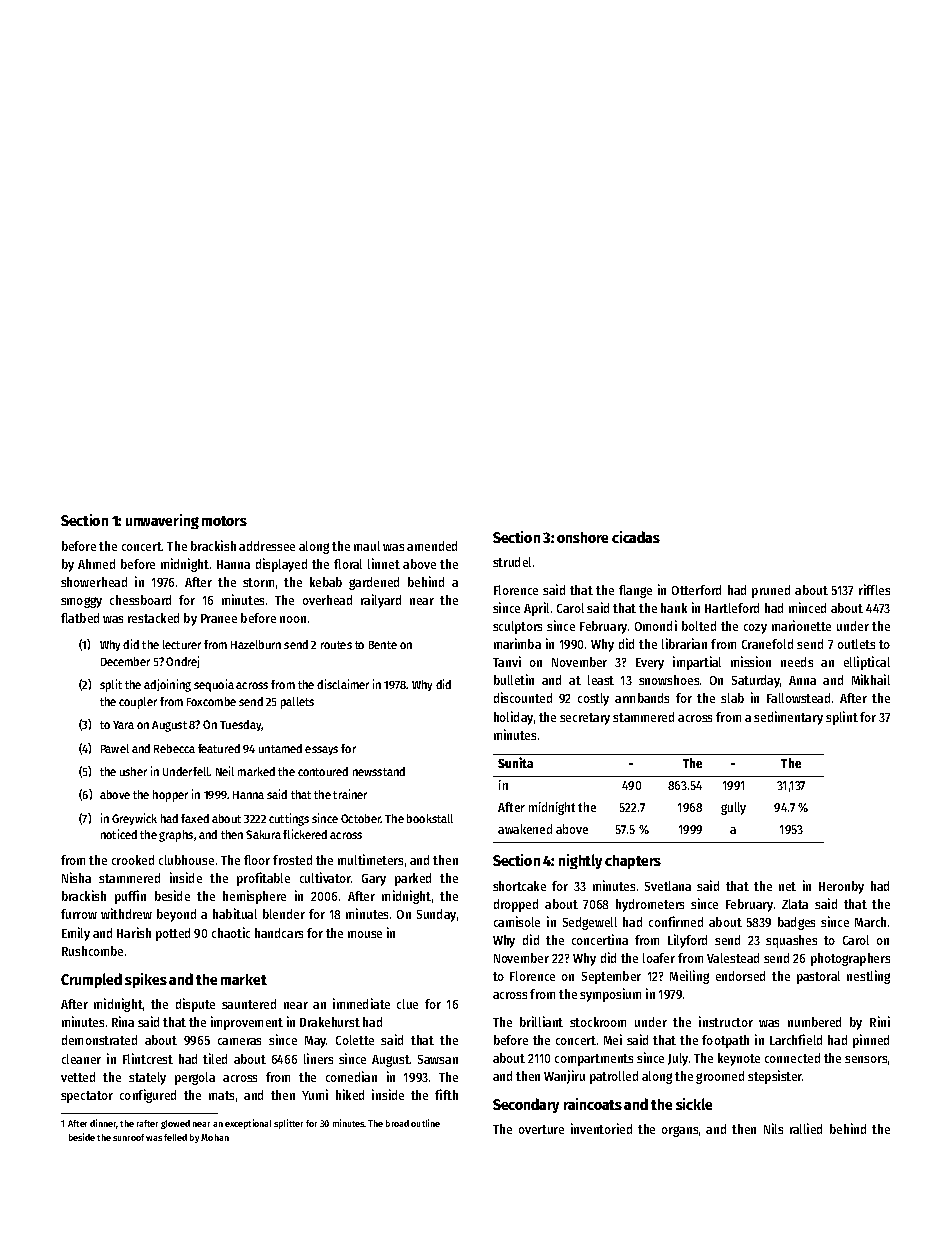 The height and width of the page is (1233, 952). What do you see at coordinates (507, 661) in the page?
I see `Tanvi` at bounding box center [507, 661].
